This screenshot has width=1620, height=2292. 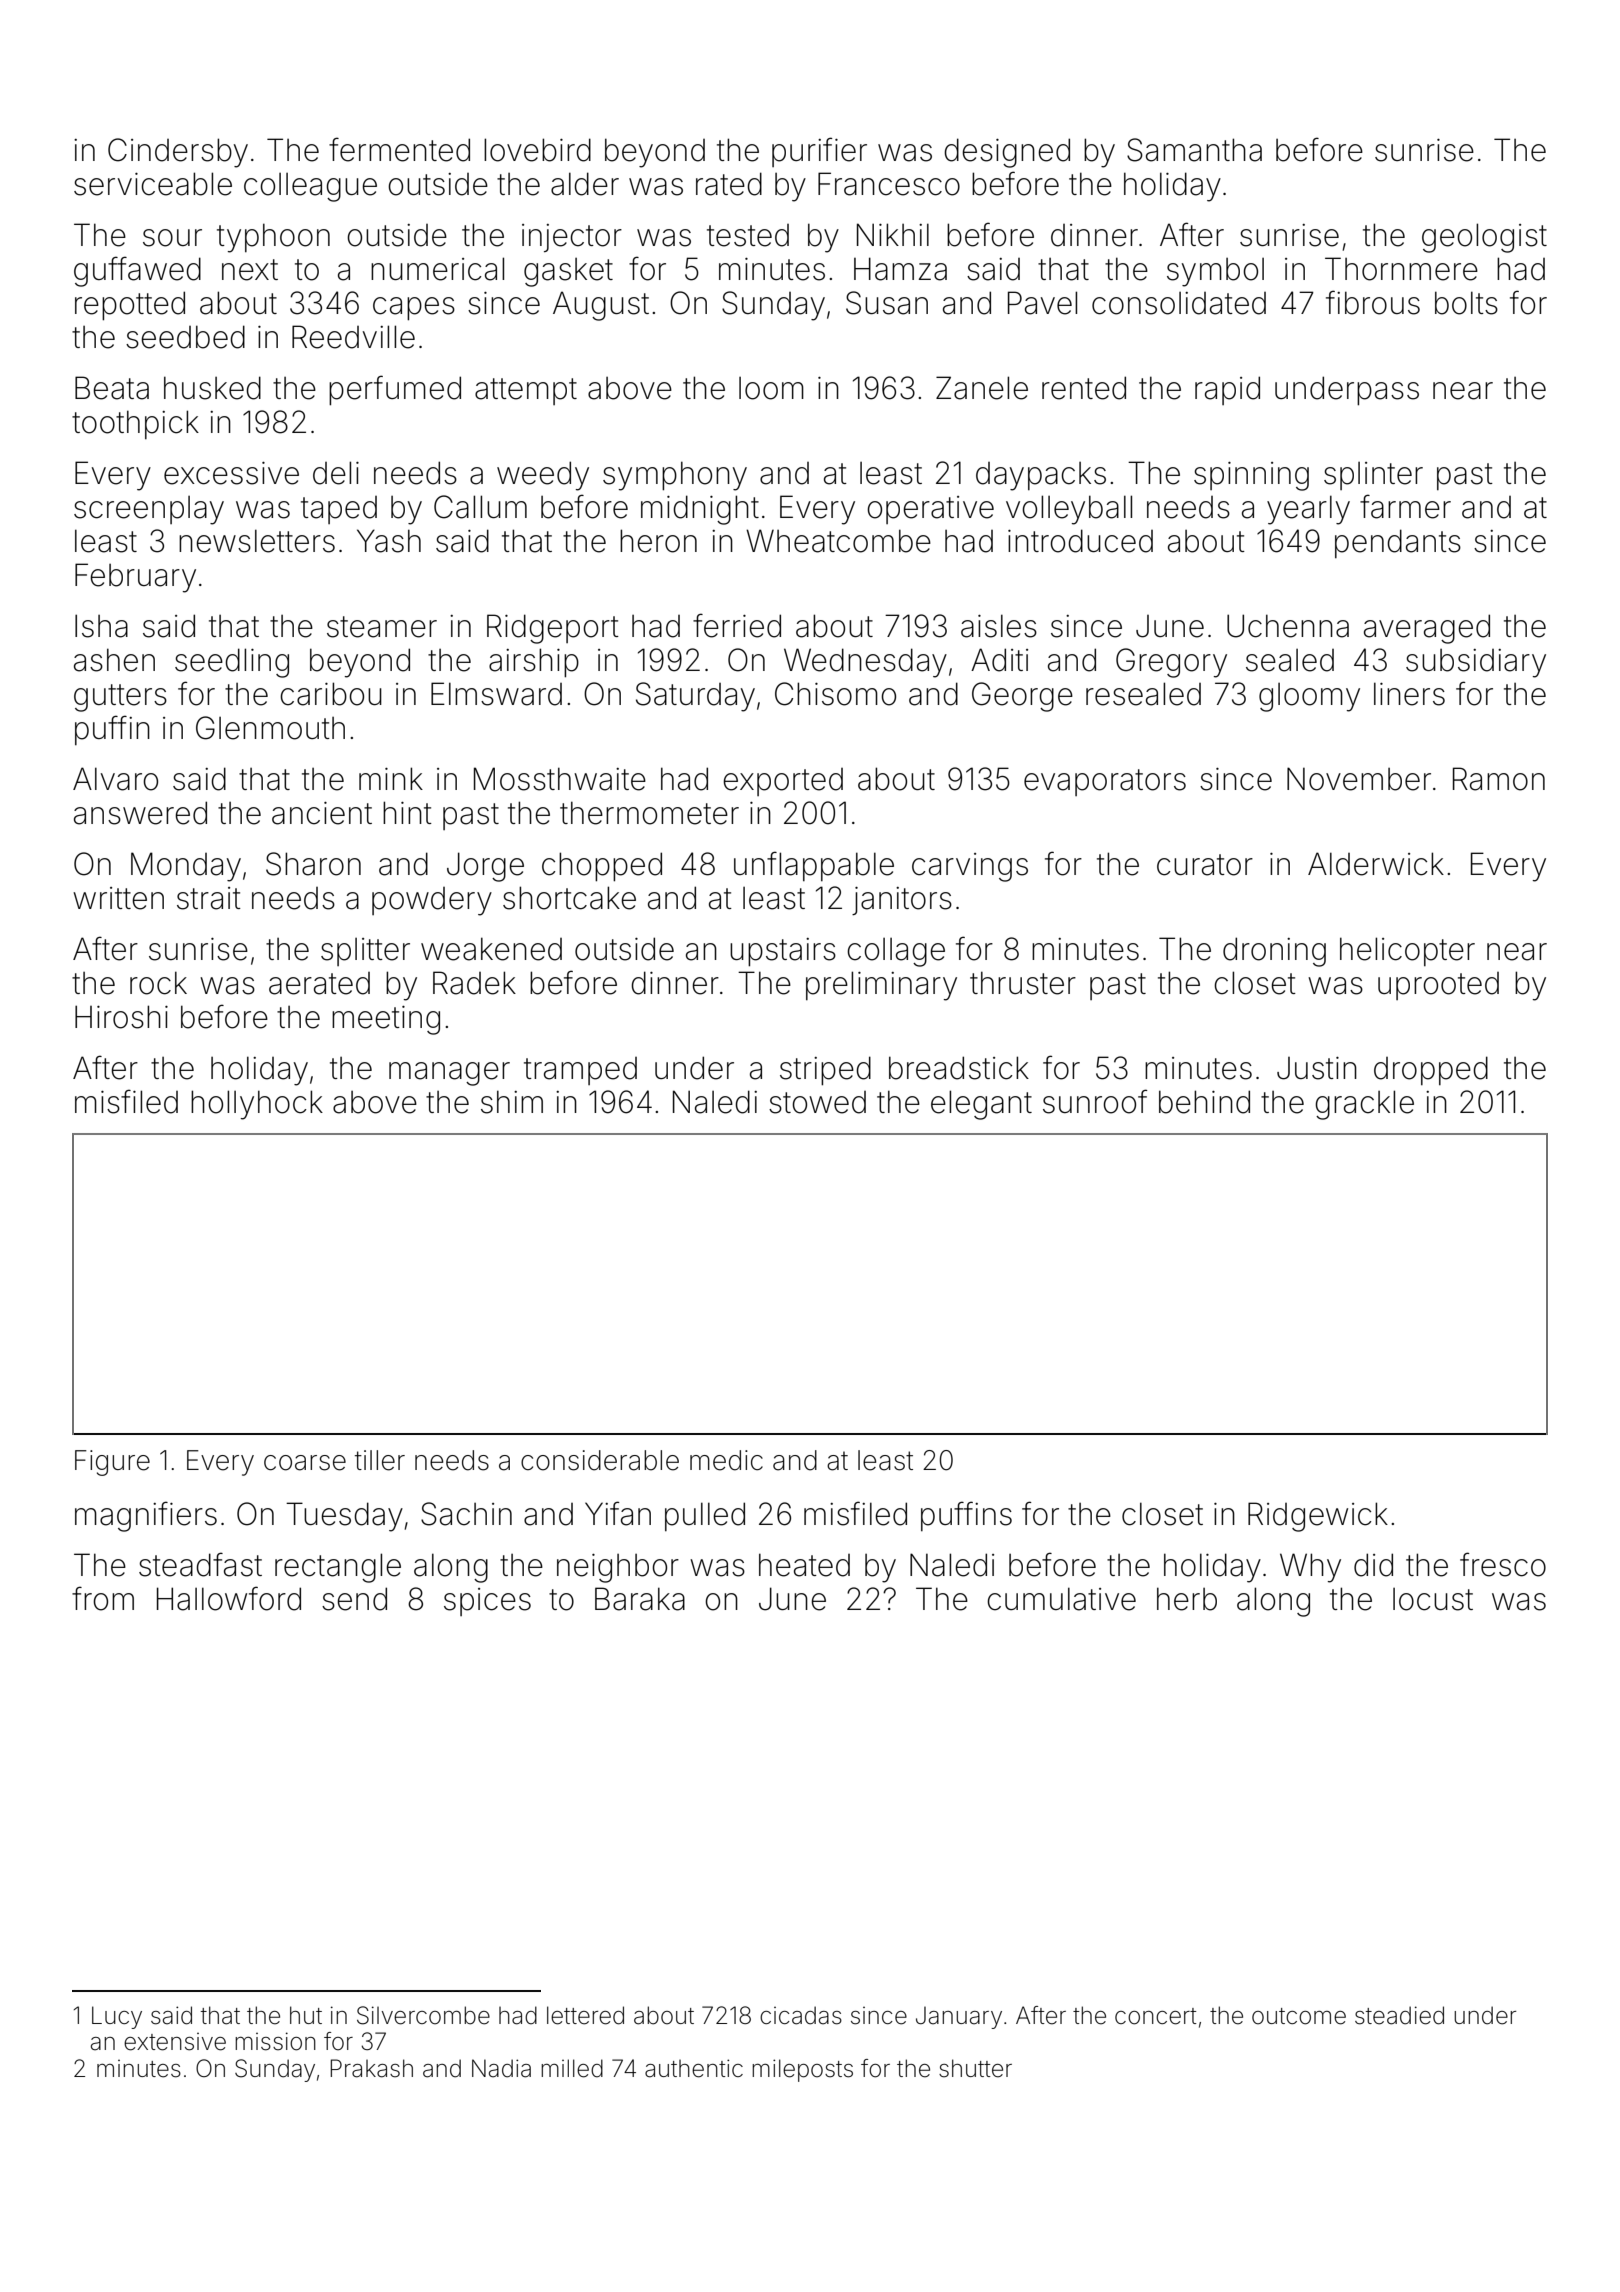 I want to click on heated, so click(x=804, y=1565).
